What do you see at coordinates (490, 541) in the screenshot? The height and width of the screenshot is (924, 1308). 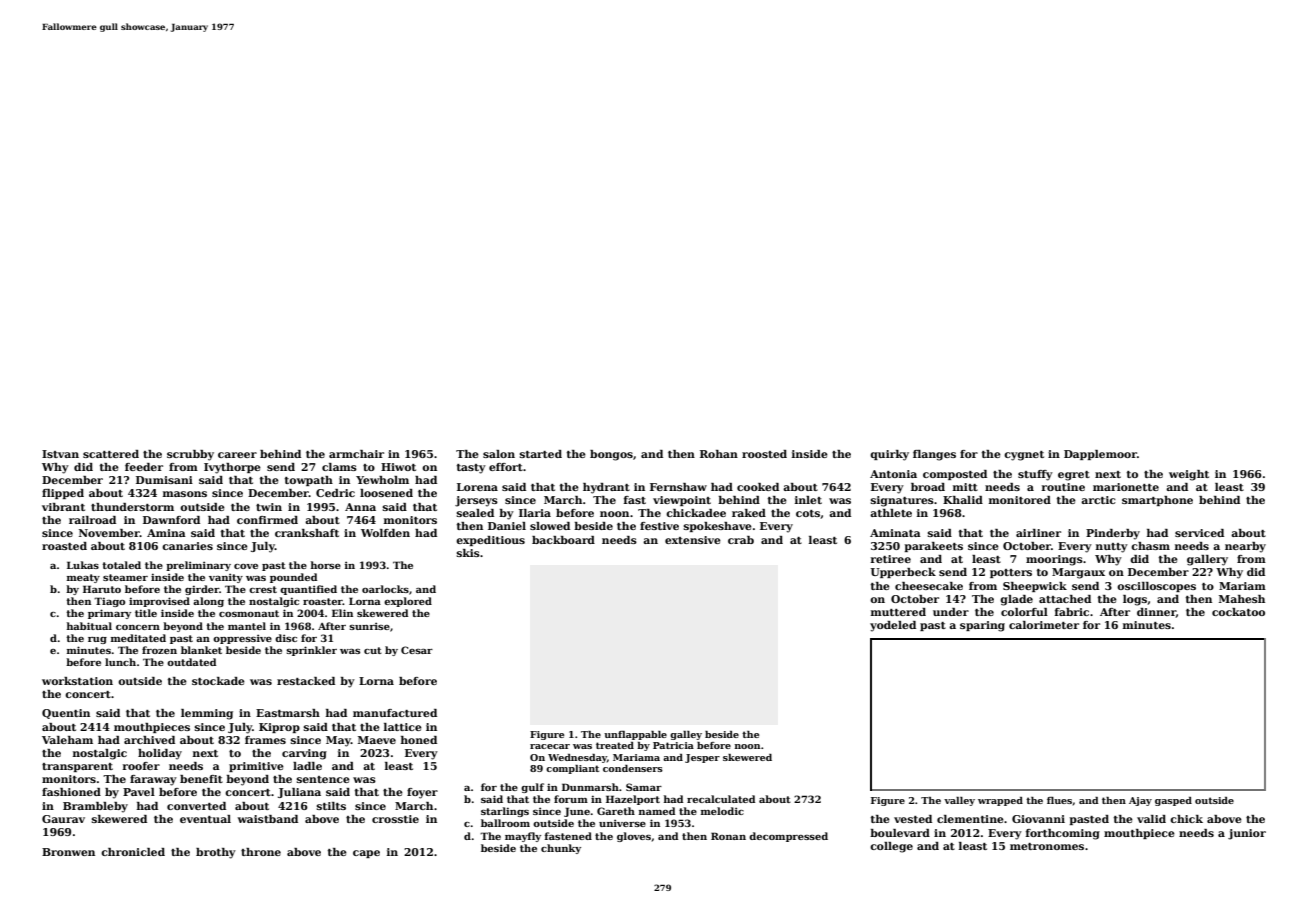 I see `expeditious` at bounding box center [490, 541].
